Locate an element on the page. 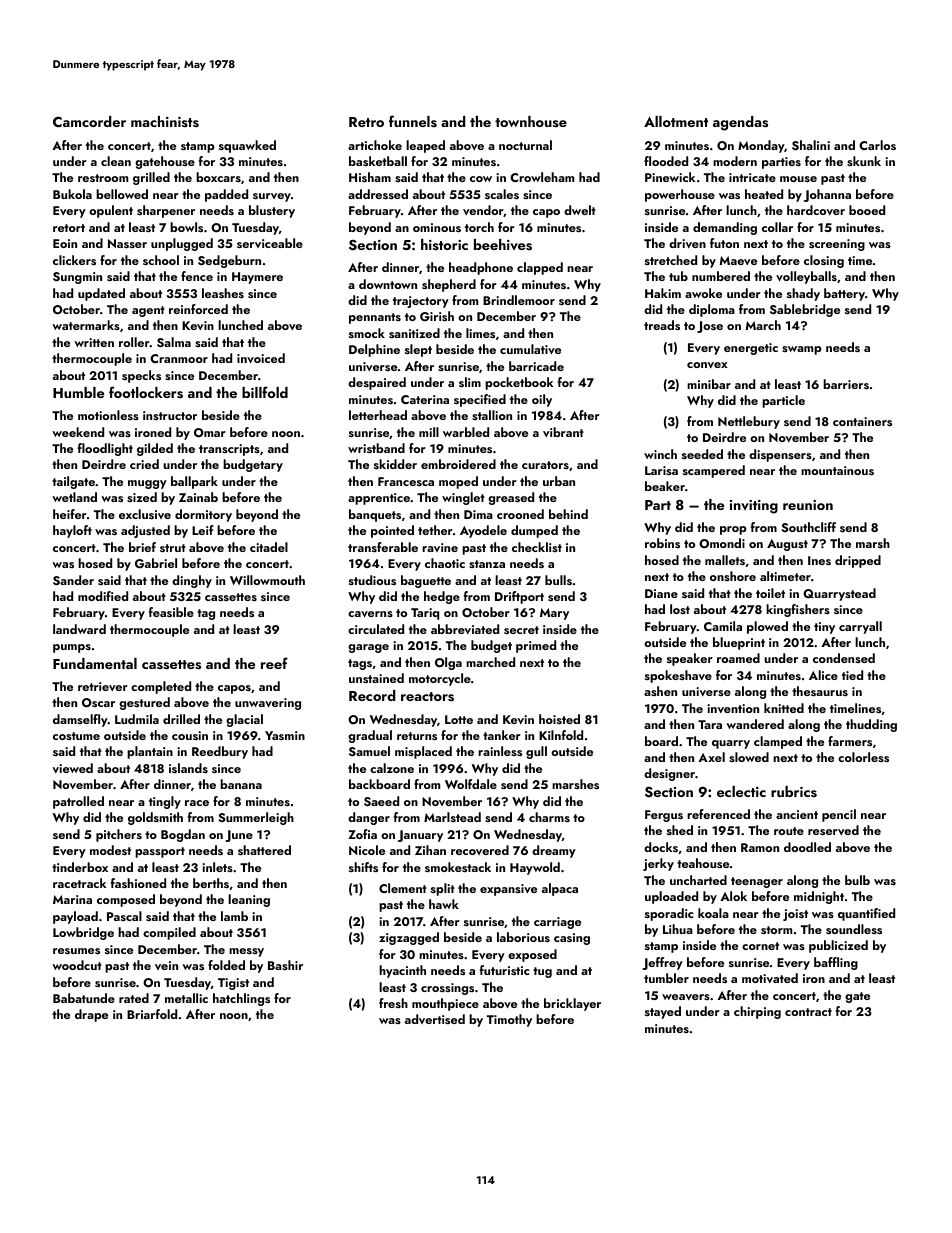 This document has height=1233, width=952. zigzagged is located at coordinates (409, 938).
